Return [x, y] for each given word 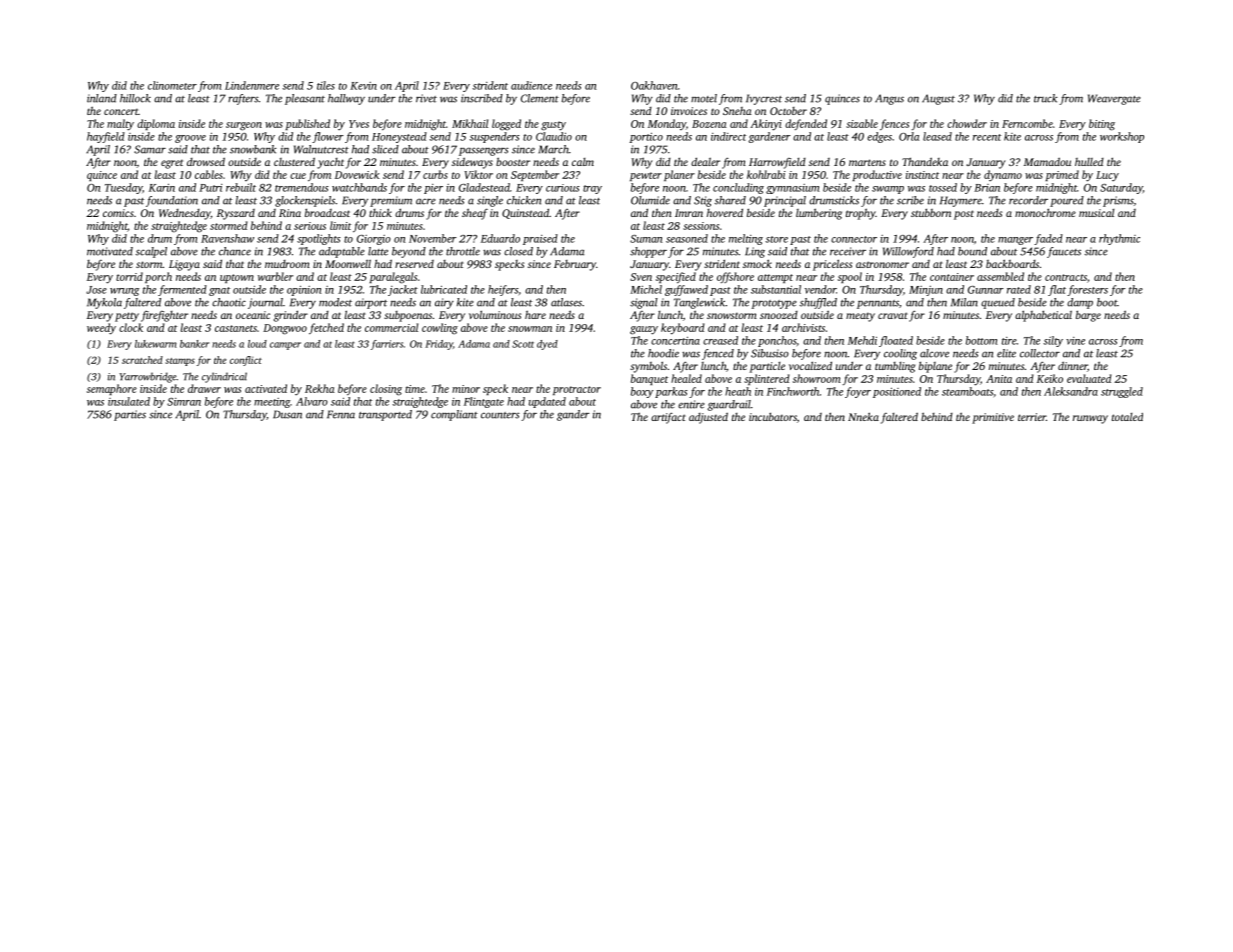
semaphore [112, 389]
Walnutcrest [321, 149]
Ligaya [184, 265]
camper [285, 346]
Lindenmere [252, 85]
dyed [547, 345]
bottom [981, 340]
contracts [1066, 277]
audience [531, 85]
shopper [648, 252]
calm [583, 162]
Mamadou [1047, 161]
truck [1046, 98]
